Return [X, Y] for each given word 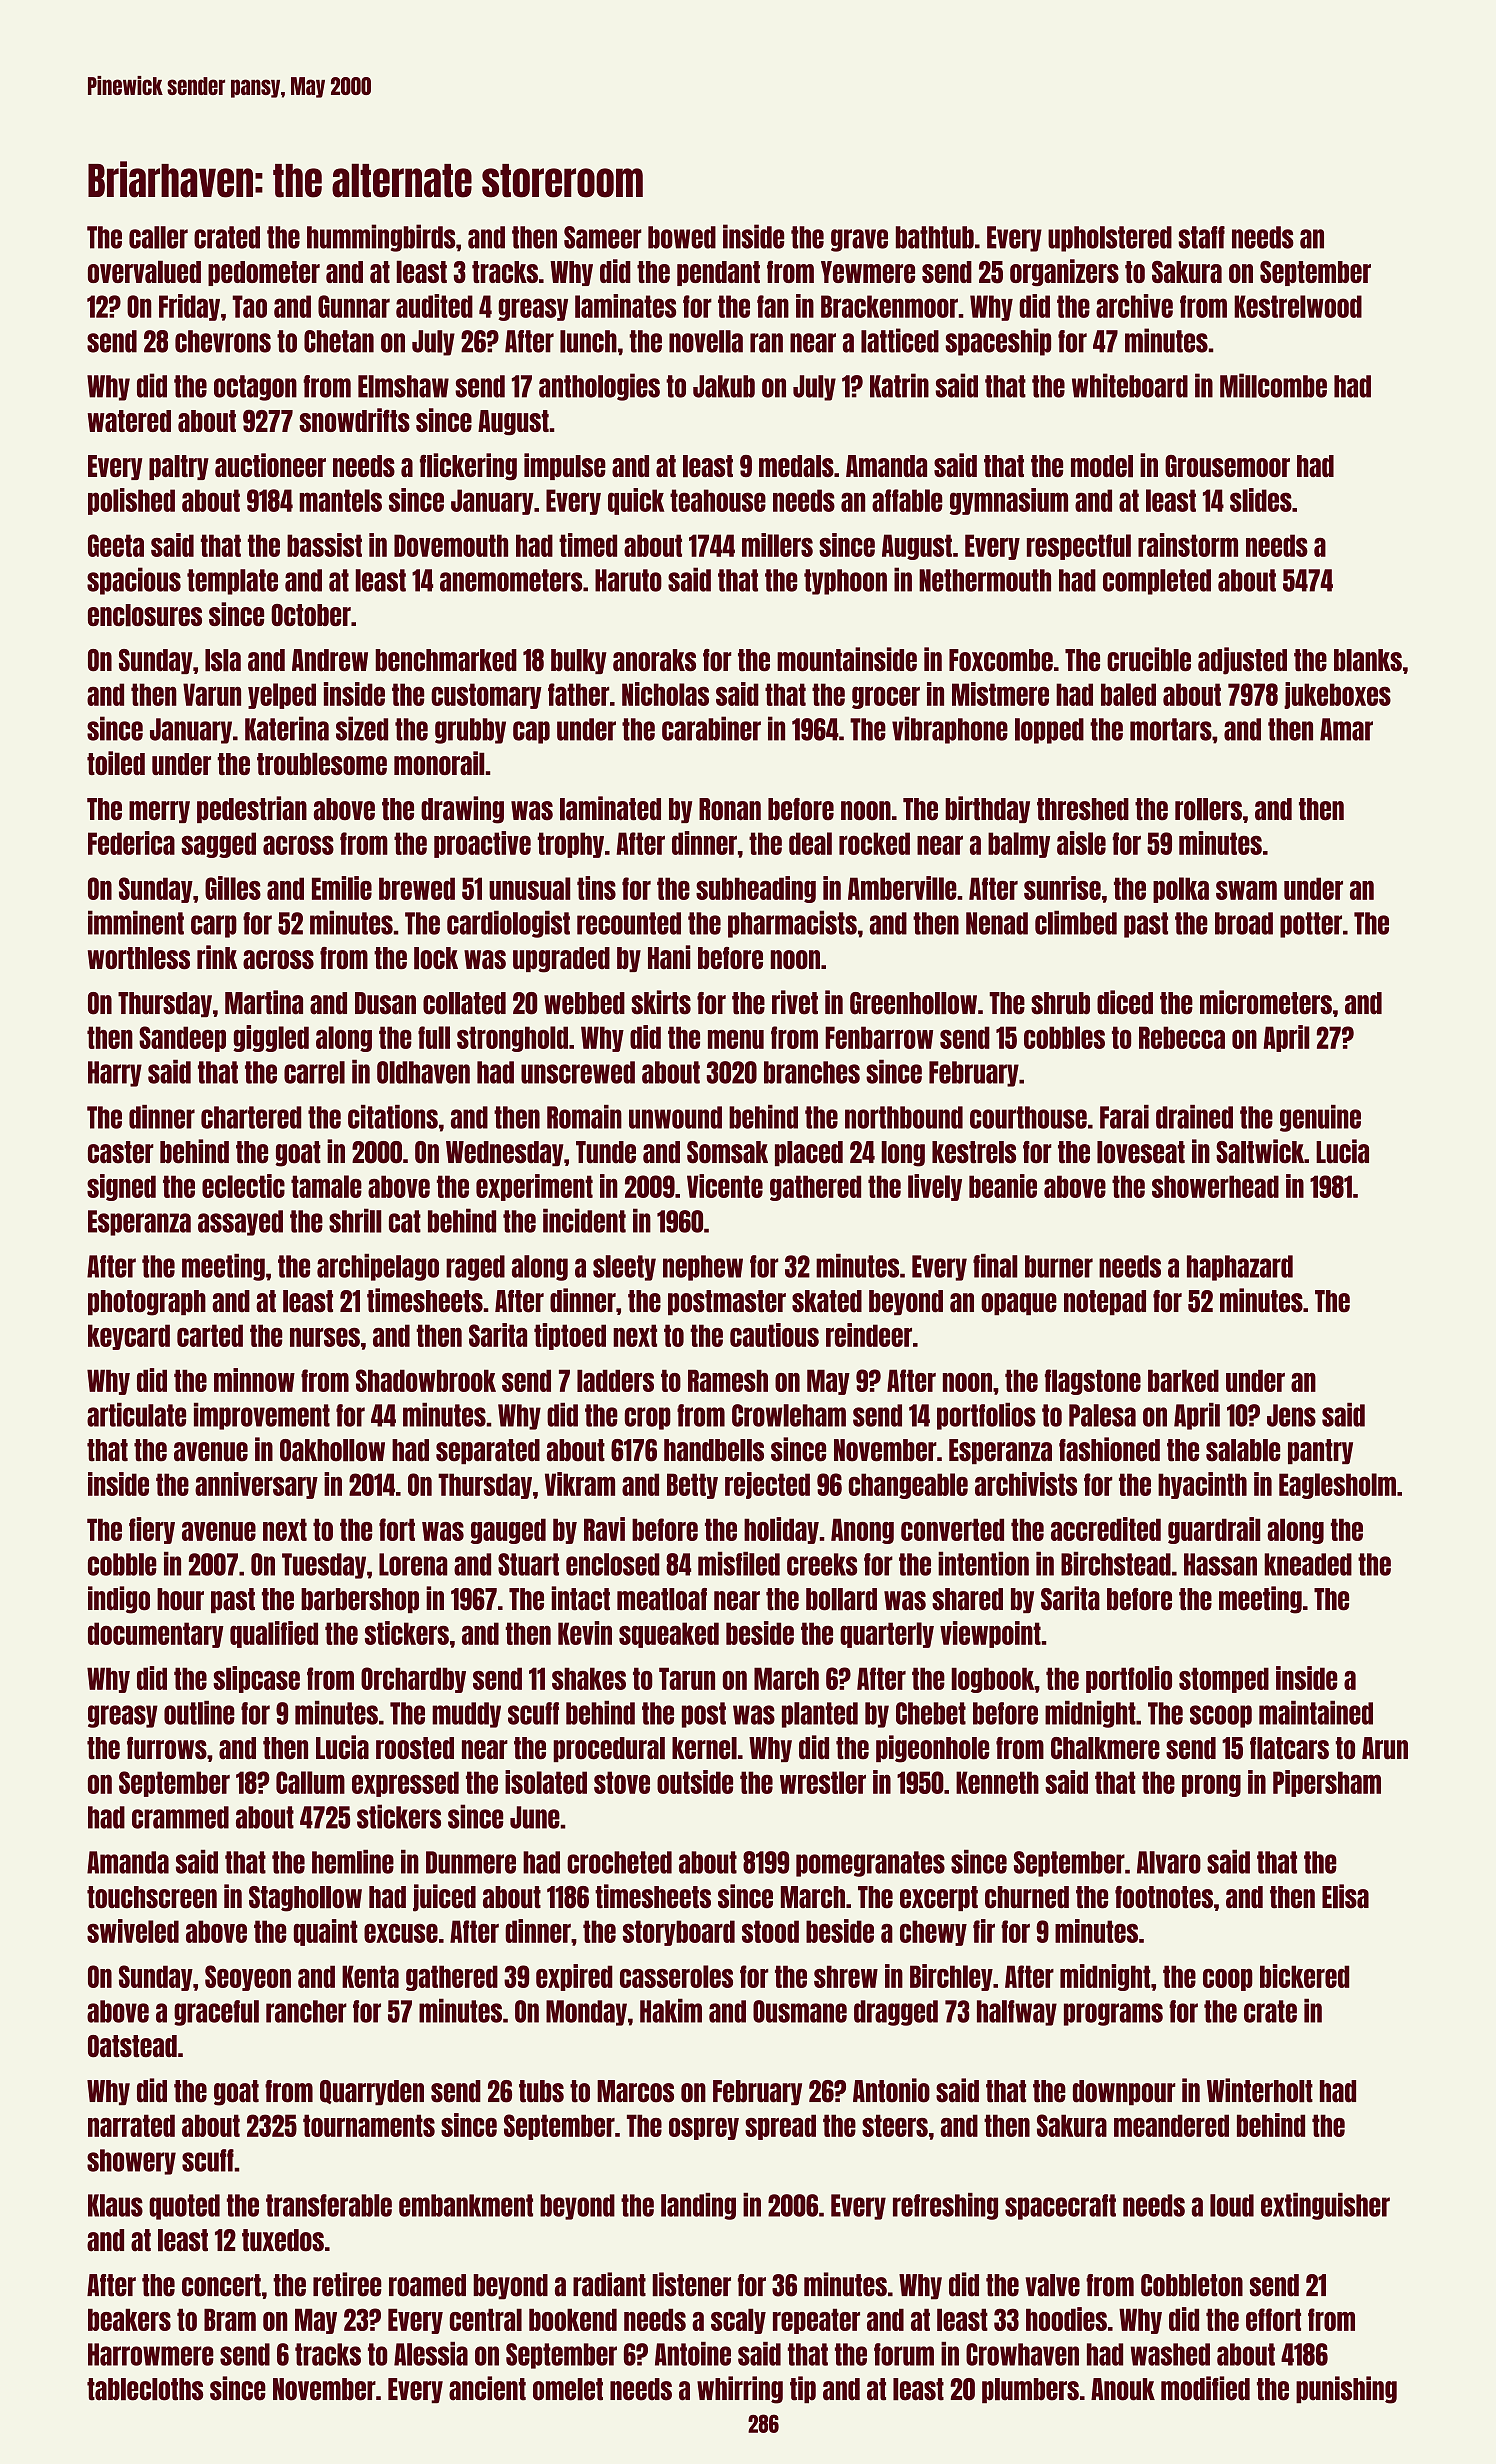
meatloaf [662, 1599]
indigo [119, 1600]
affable [907, 500]
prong [1211, 1785]
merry [159, 812]
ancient [487, 2388]
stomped [1224, 1680]
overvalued [144, 271]
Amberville [902, 888]
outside [695, 1782]
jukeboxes [1337, 695]
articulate [136, 1415]
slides [1261, 500]
